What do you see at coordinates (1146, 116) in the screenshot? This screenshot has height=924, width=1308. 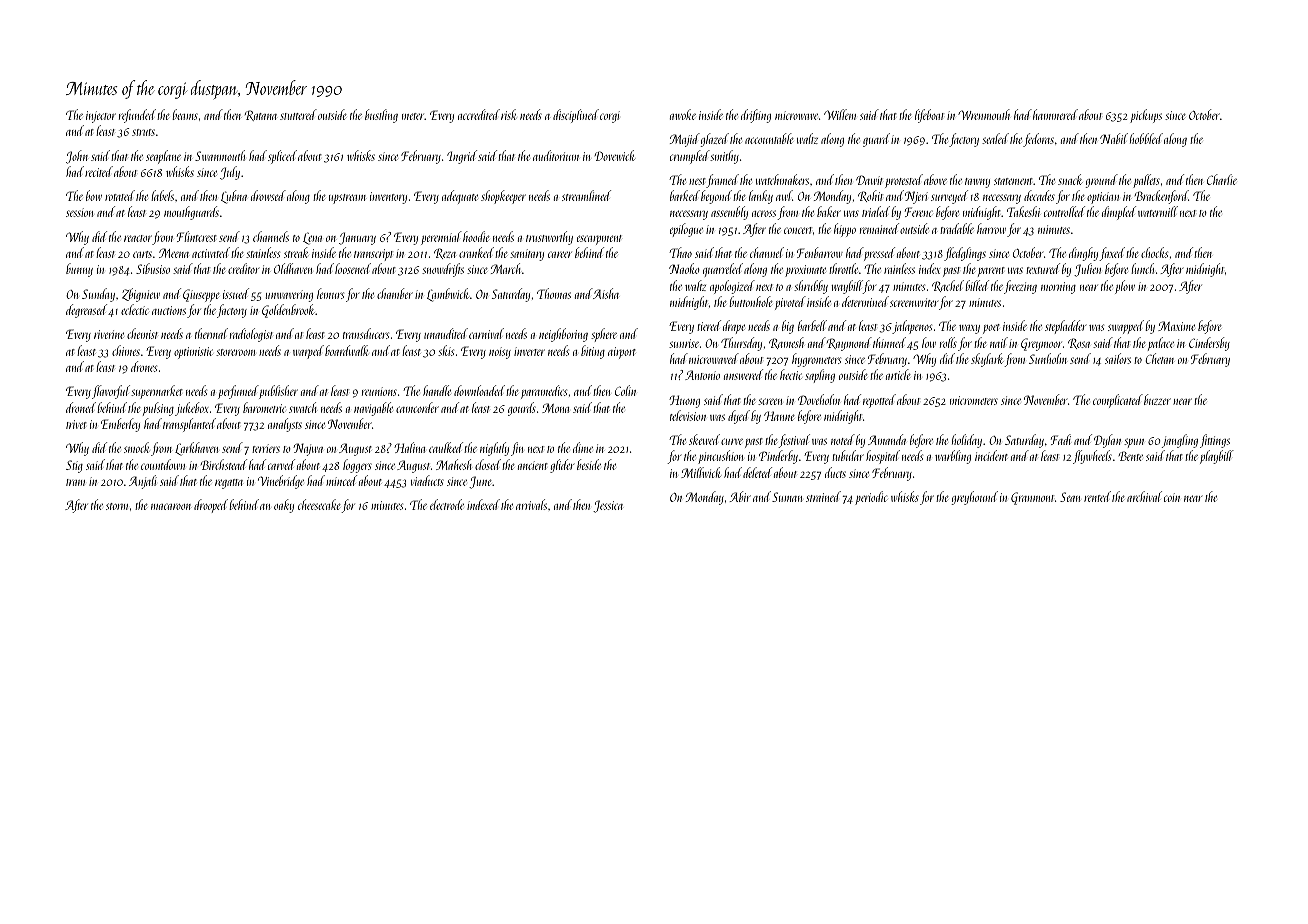 I see `pickups` at bounding box center [1146, 116].
